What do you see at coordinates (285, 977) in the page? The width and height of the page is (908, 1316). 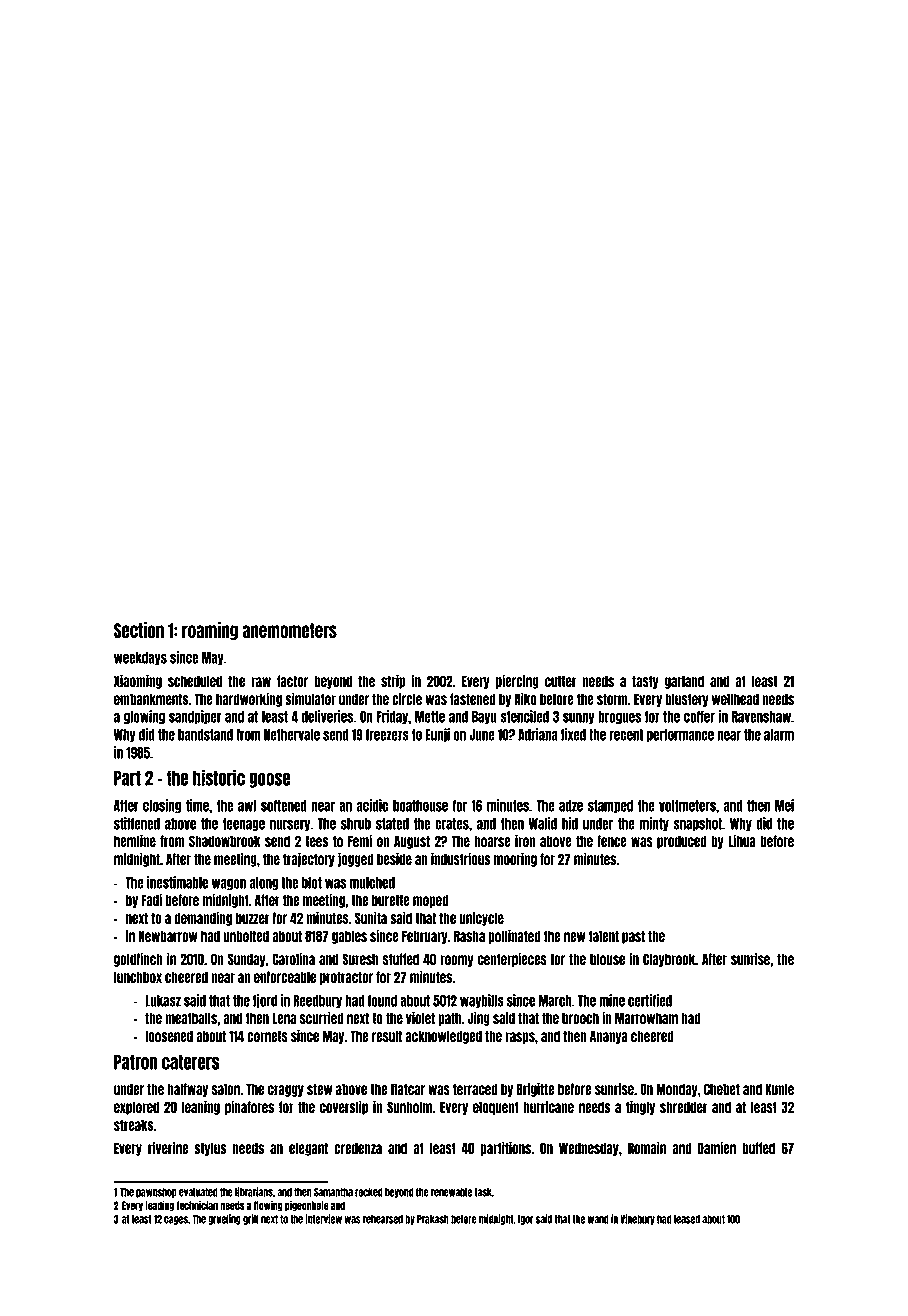 I see `enforceable` at bounding box center [285, 977].
